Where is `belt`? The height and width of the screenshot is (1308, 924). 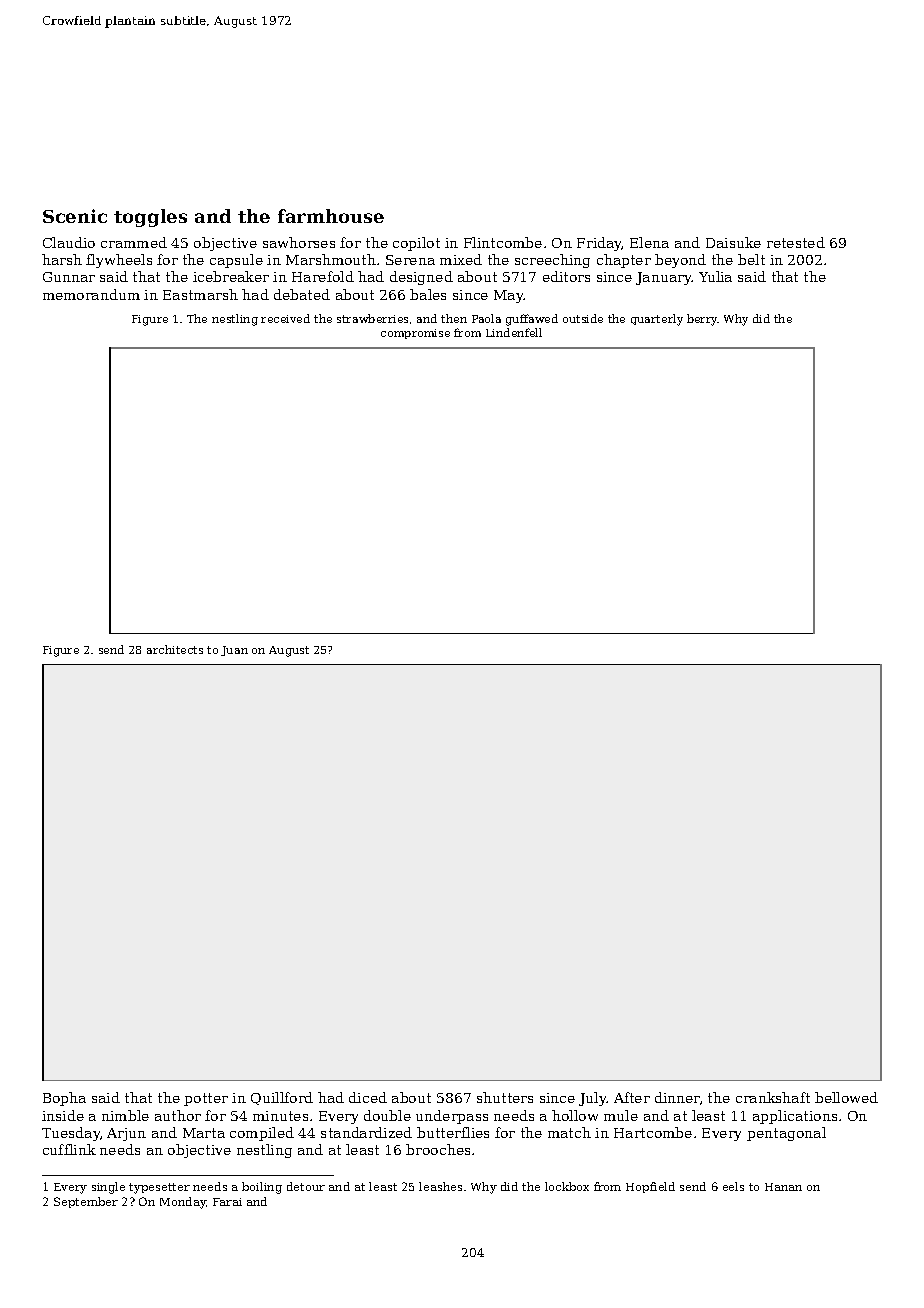 belt is located at coordinates (751, 259).
